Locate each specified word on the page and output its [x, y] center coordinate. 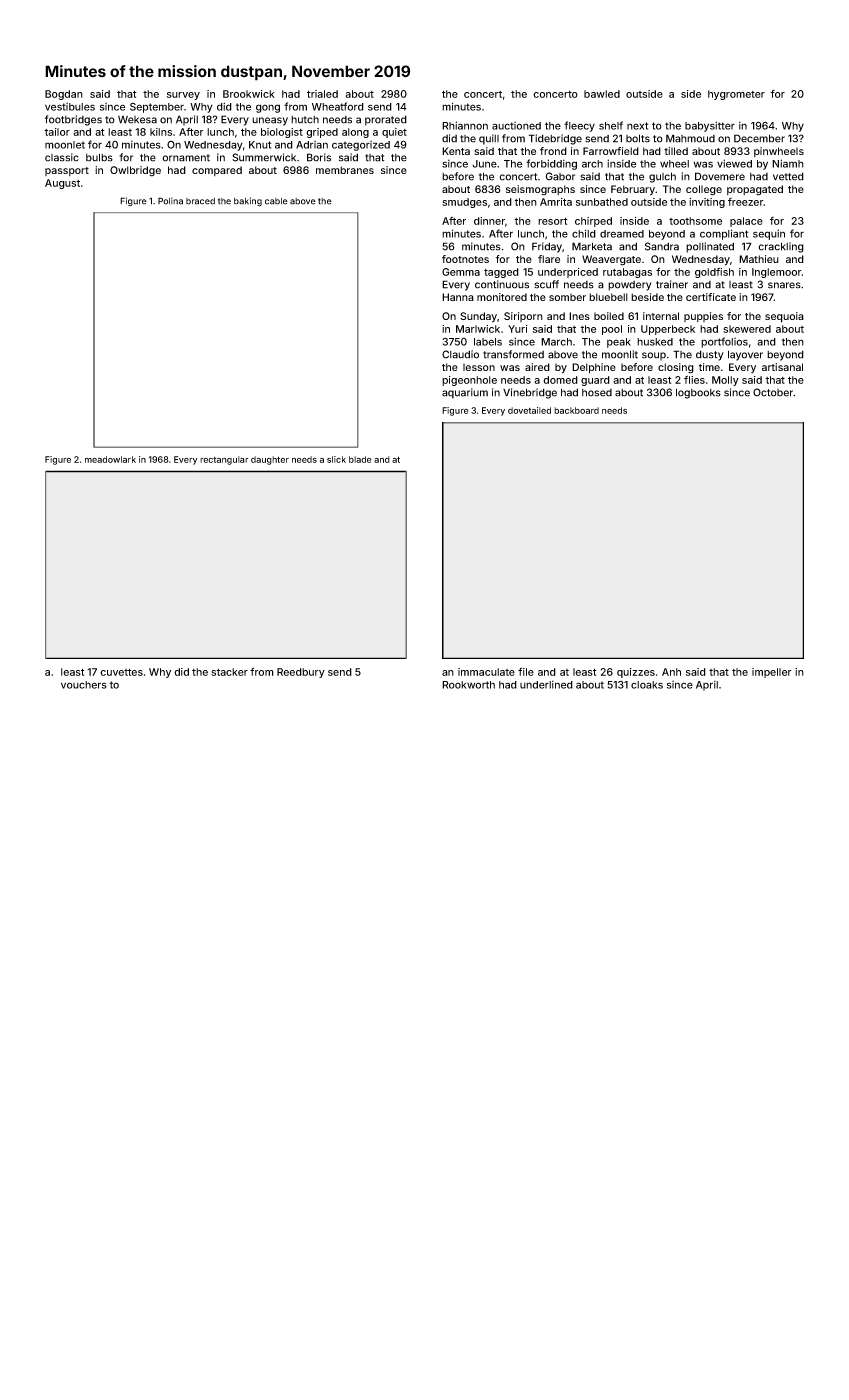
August [62, 184]
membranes [345, 170]
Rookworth [468, 685]
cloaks [647, 685]
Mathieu [759, 259]
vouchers [84, 685]
